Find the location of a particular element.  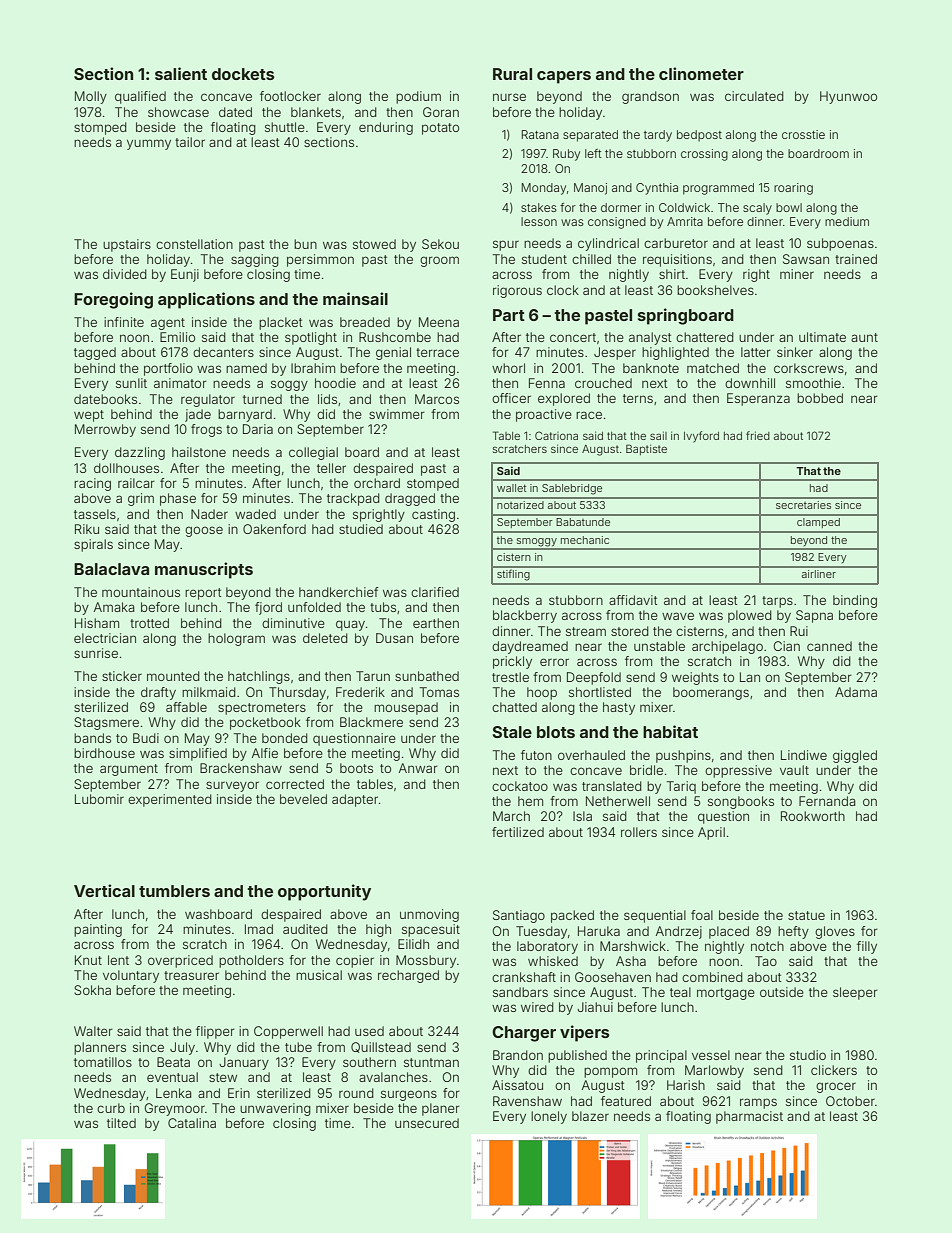

waded is located at coordinates (255, 514).
